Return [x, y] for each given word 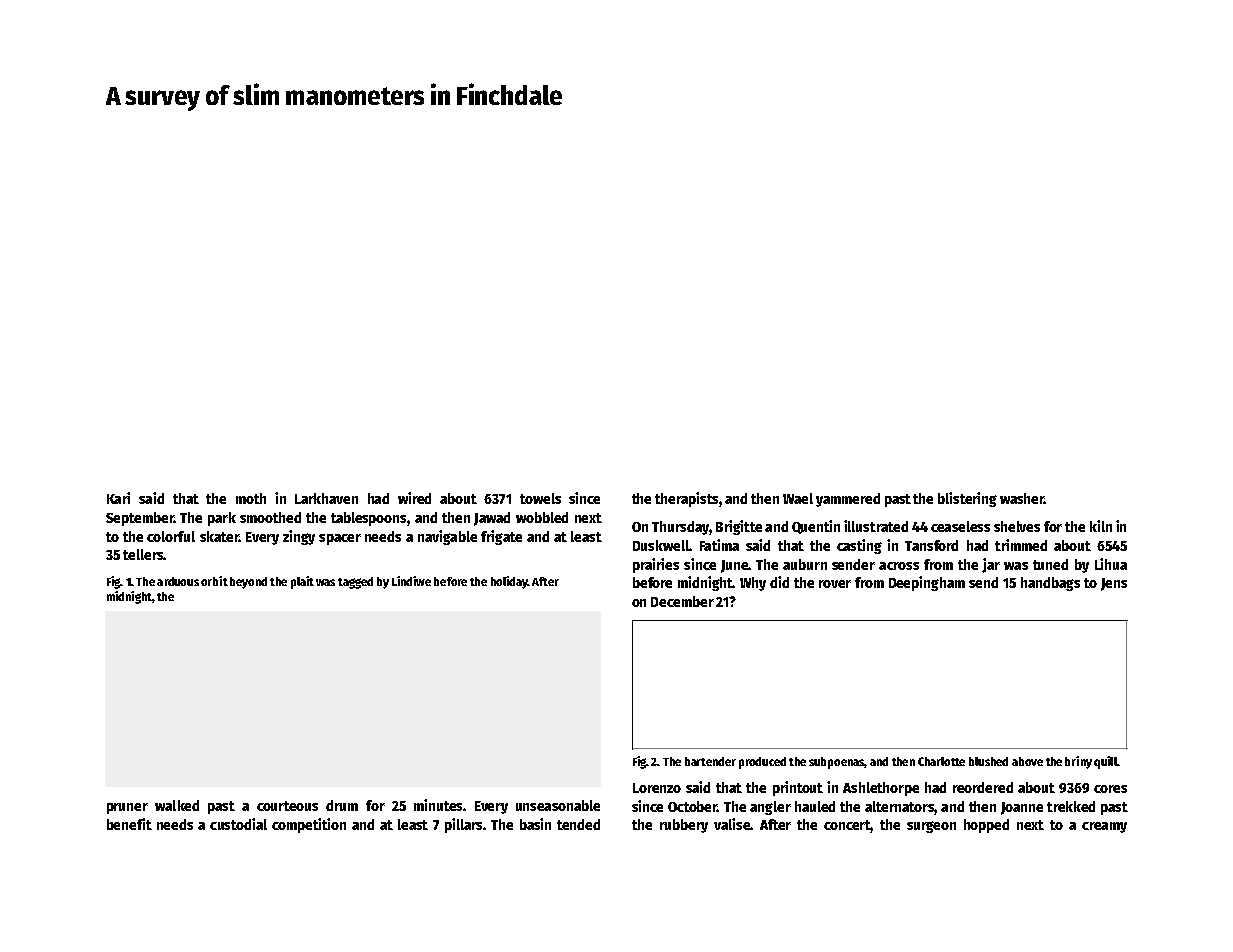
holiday [509, 582]
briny [1078, 762]
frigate [501, 537]
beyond [248, 583]
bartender [710, 761]
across [899, 566]
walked [177, 805]
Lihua [1111, 564]
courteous [287, 806]
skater [219, 536]
